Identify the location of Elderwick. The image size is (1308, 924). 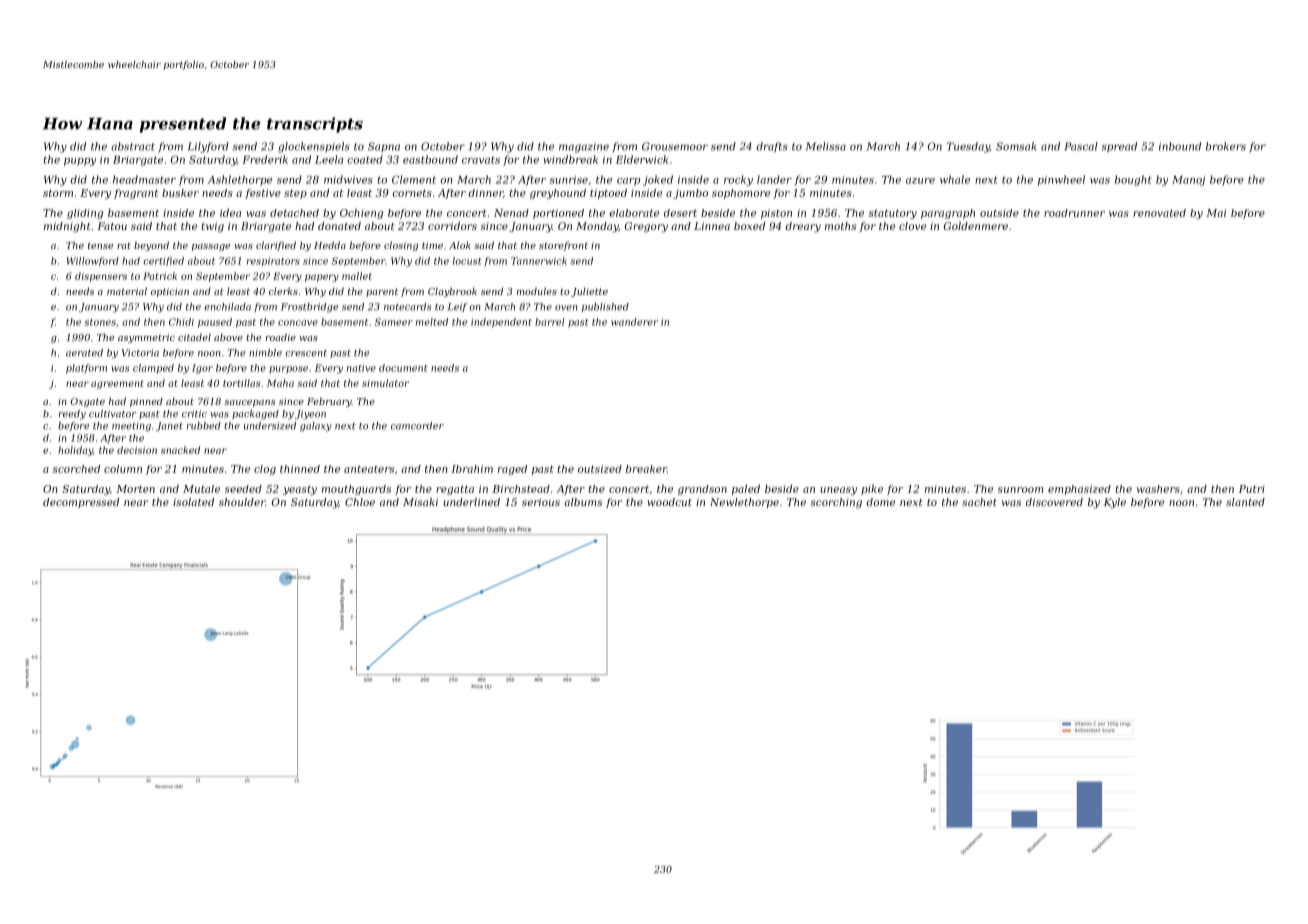
(642, 159).
